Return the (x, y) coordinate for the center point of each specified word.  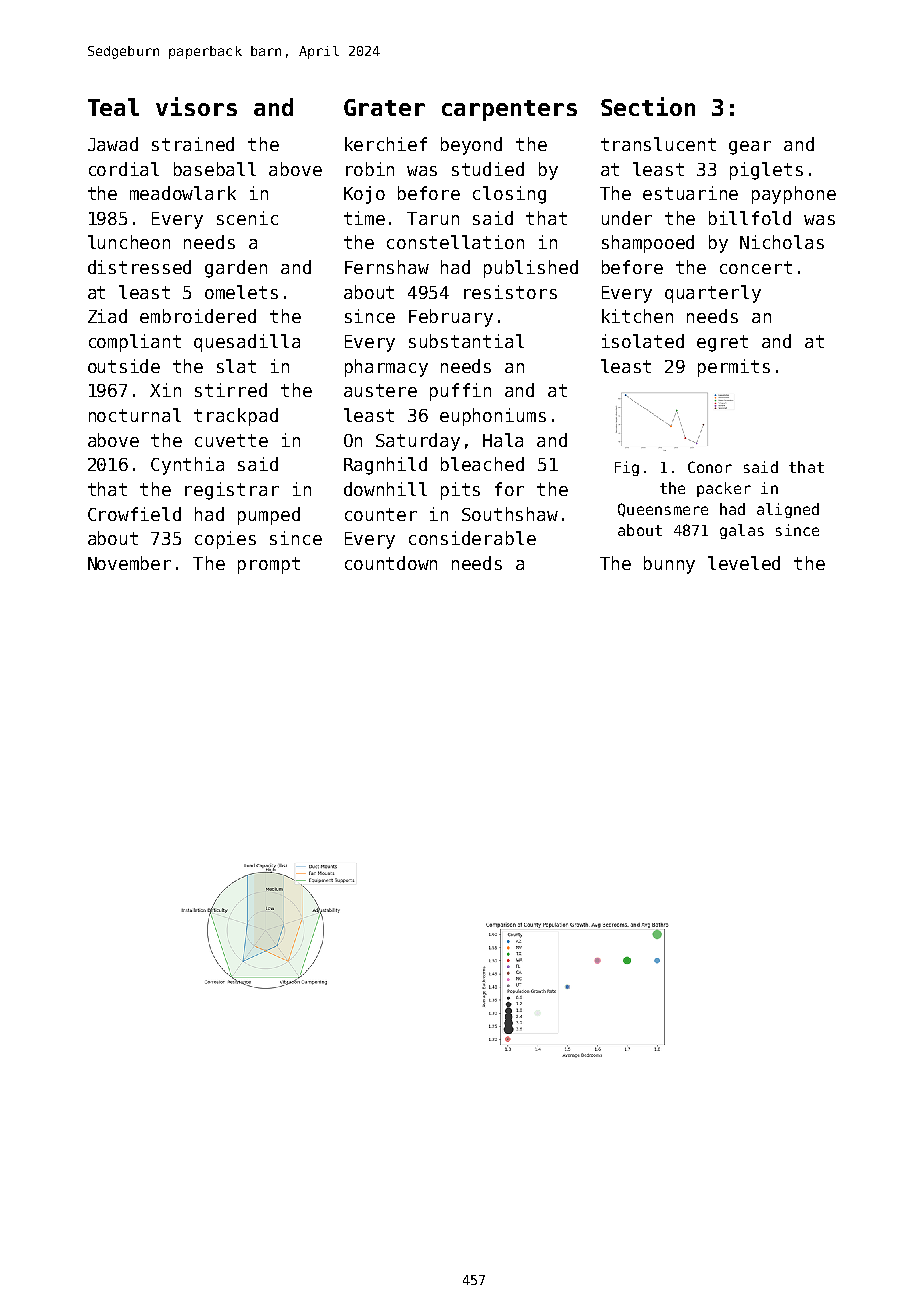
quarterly (713, 294)
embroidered (198, 316)
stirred (231, 390)
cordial (124, 169)
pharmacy (386, 368)
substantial (466, 341)
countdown (391, 563)
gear (750, 148)
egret (722, 343)
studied (488, 169)
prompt (269, 565)
